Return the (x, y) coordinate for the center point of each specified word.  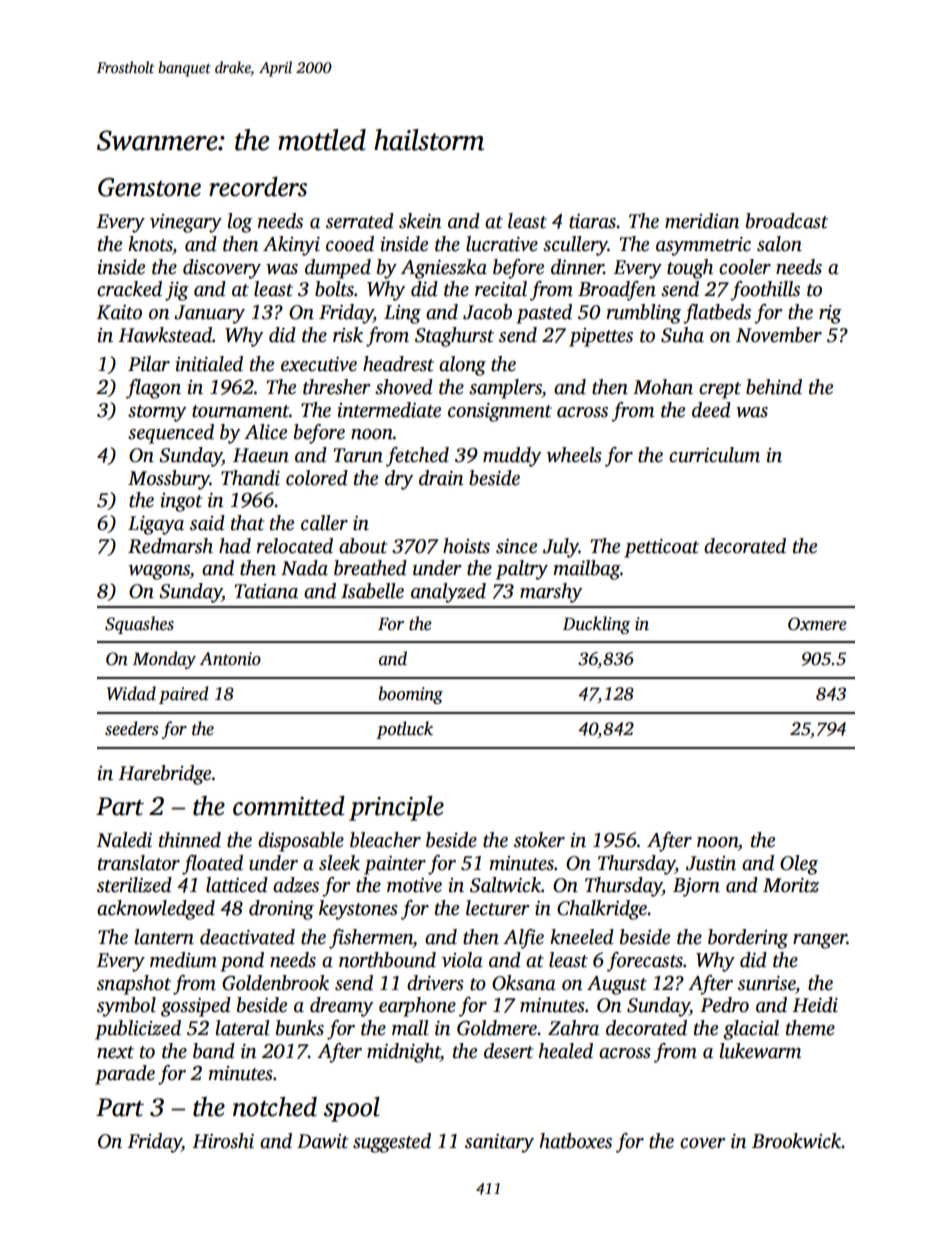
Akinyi (291, 246)
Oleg (799, 865)
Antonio (230, 659)
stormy (157, 413)
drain (441, 478)
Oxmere (817, 624)
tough (690, 269)
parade (125, 1075)
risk (348, 335)
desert (508, 1051)
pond (242, 962)
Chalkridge (602, 910)
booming (411, 695)
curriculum (714, 455)
